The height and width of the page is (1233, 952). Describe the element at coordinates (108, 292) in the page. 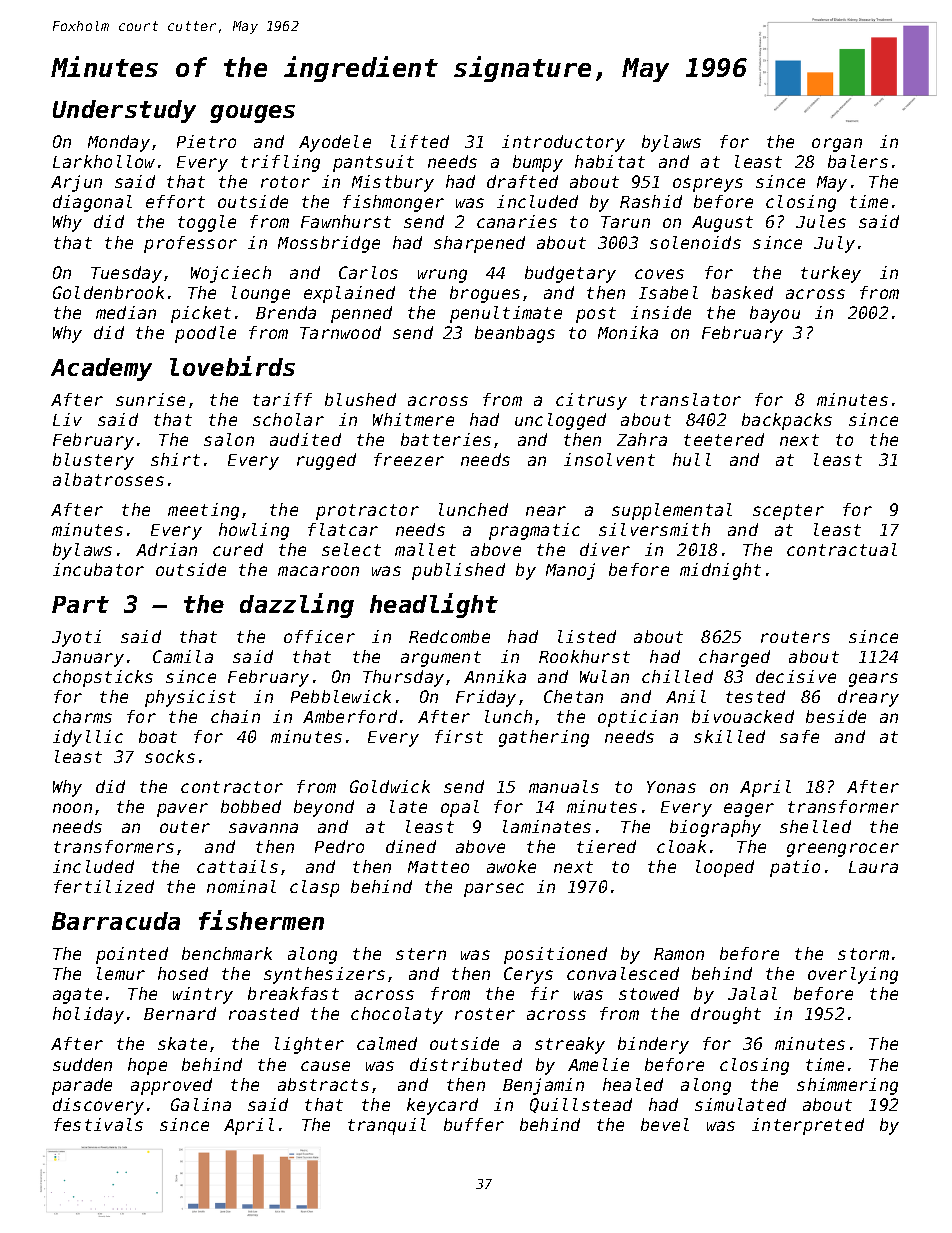

I see `Goldenbrook` at that location.
